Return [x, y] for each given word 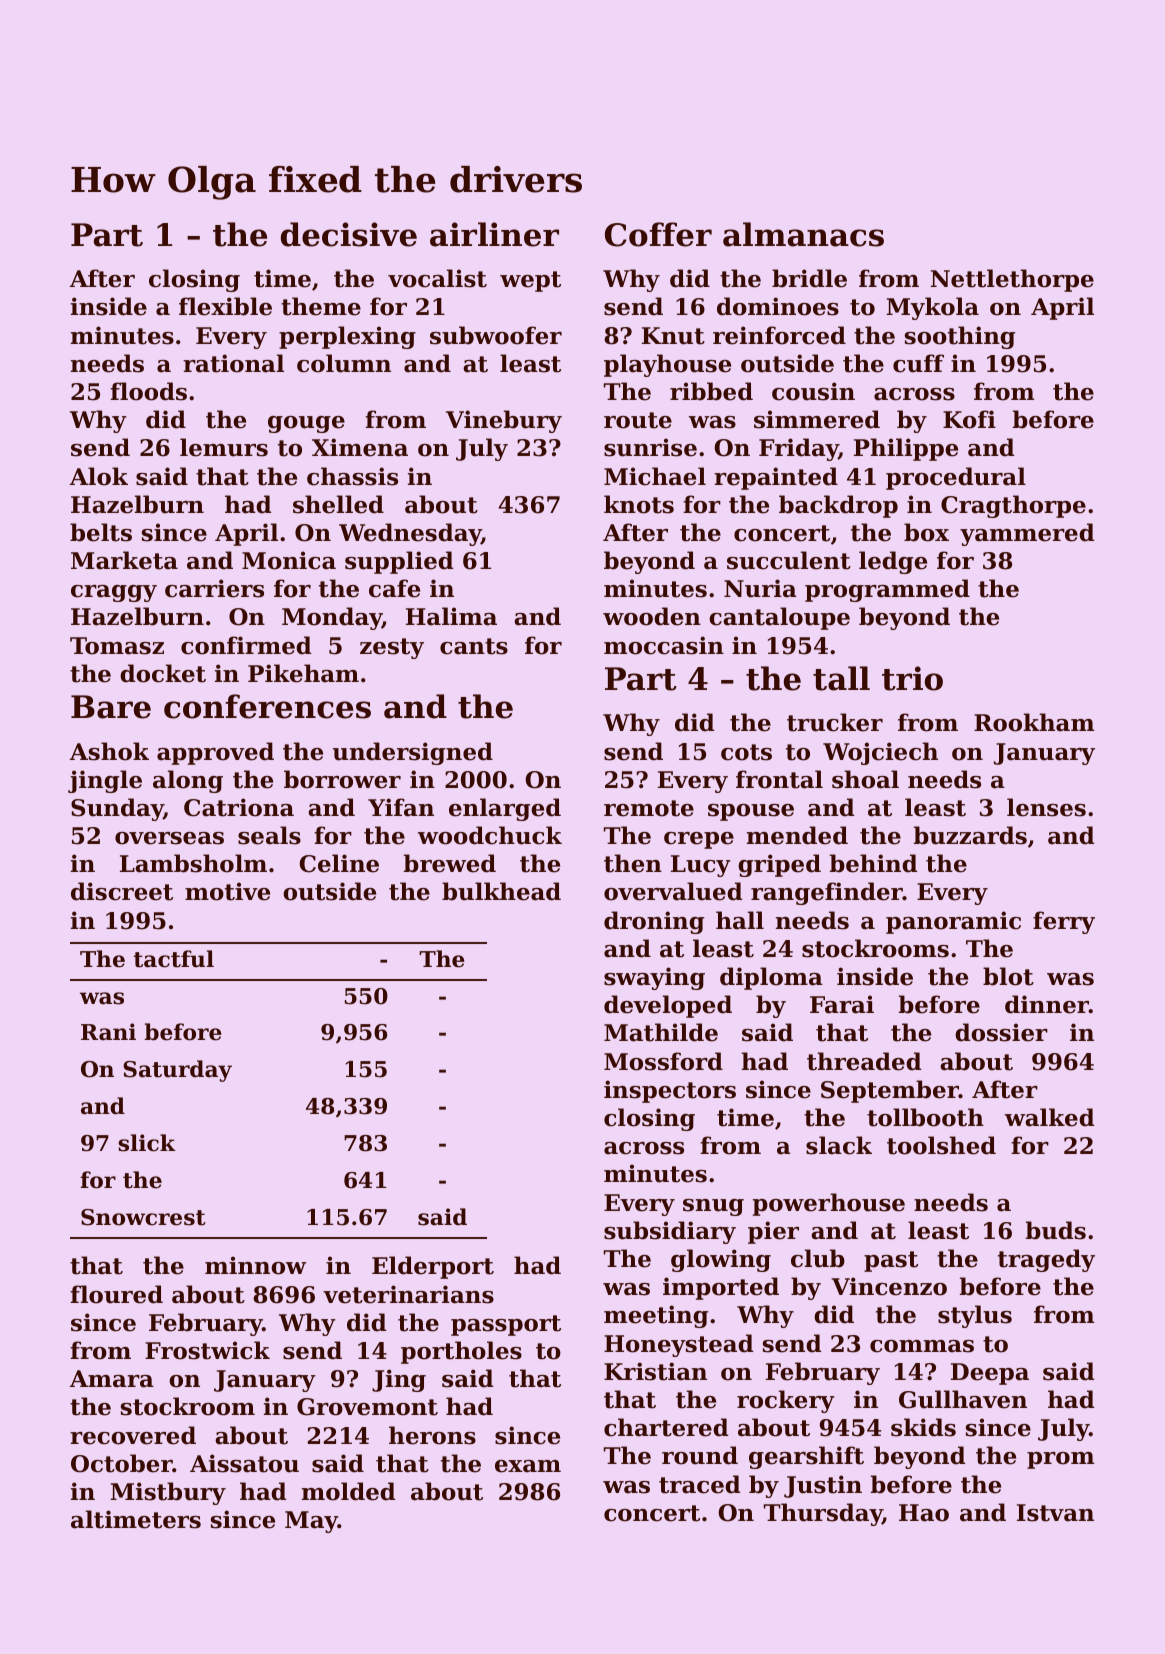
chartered [666, 1427]
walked [1049, 1117]
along [188, 781]
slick [146, 1143]
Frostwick [207, 1350]
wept [530, 281]
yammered [1027, 534]
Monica [289, 560]
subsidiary [670, 1232]
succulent [789, 560]
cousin [813, 391]
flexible [225, 306]
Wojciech [880, 753]
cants [474, 646]
